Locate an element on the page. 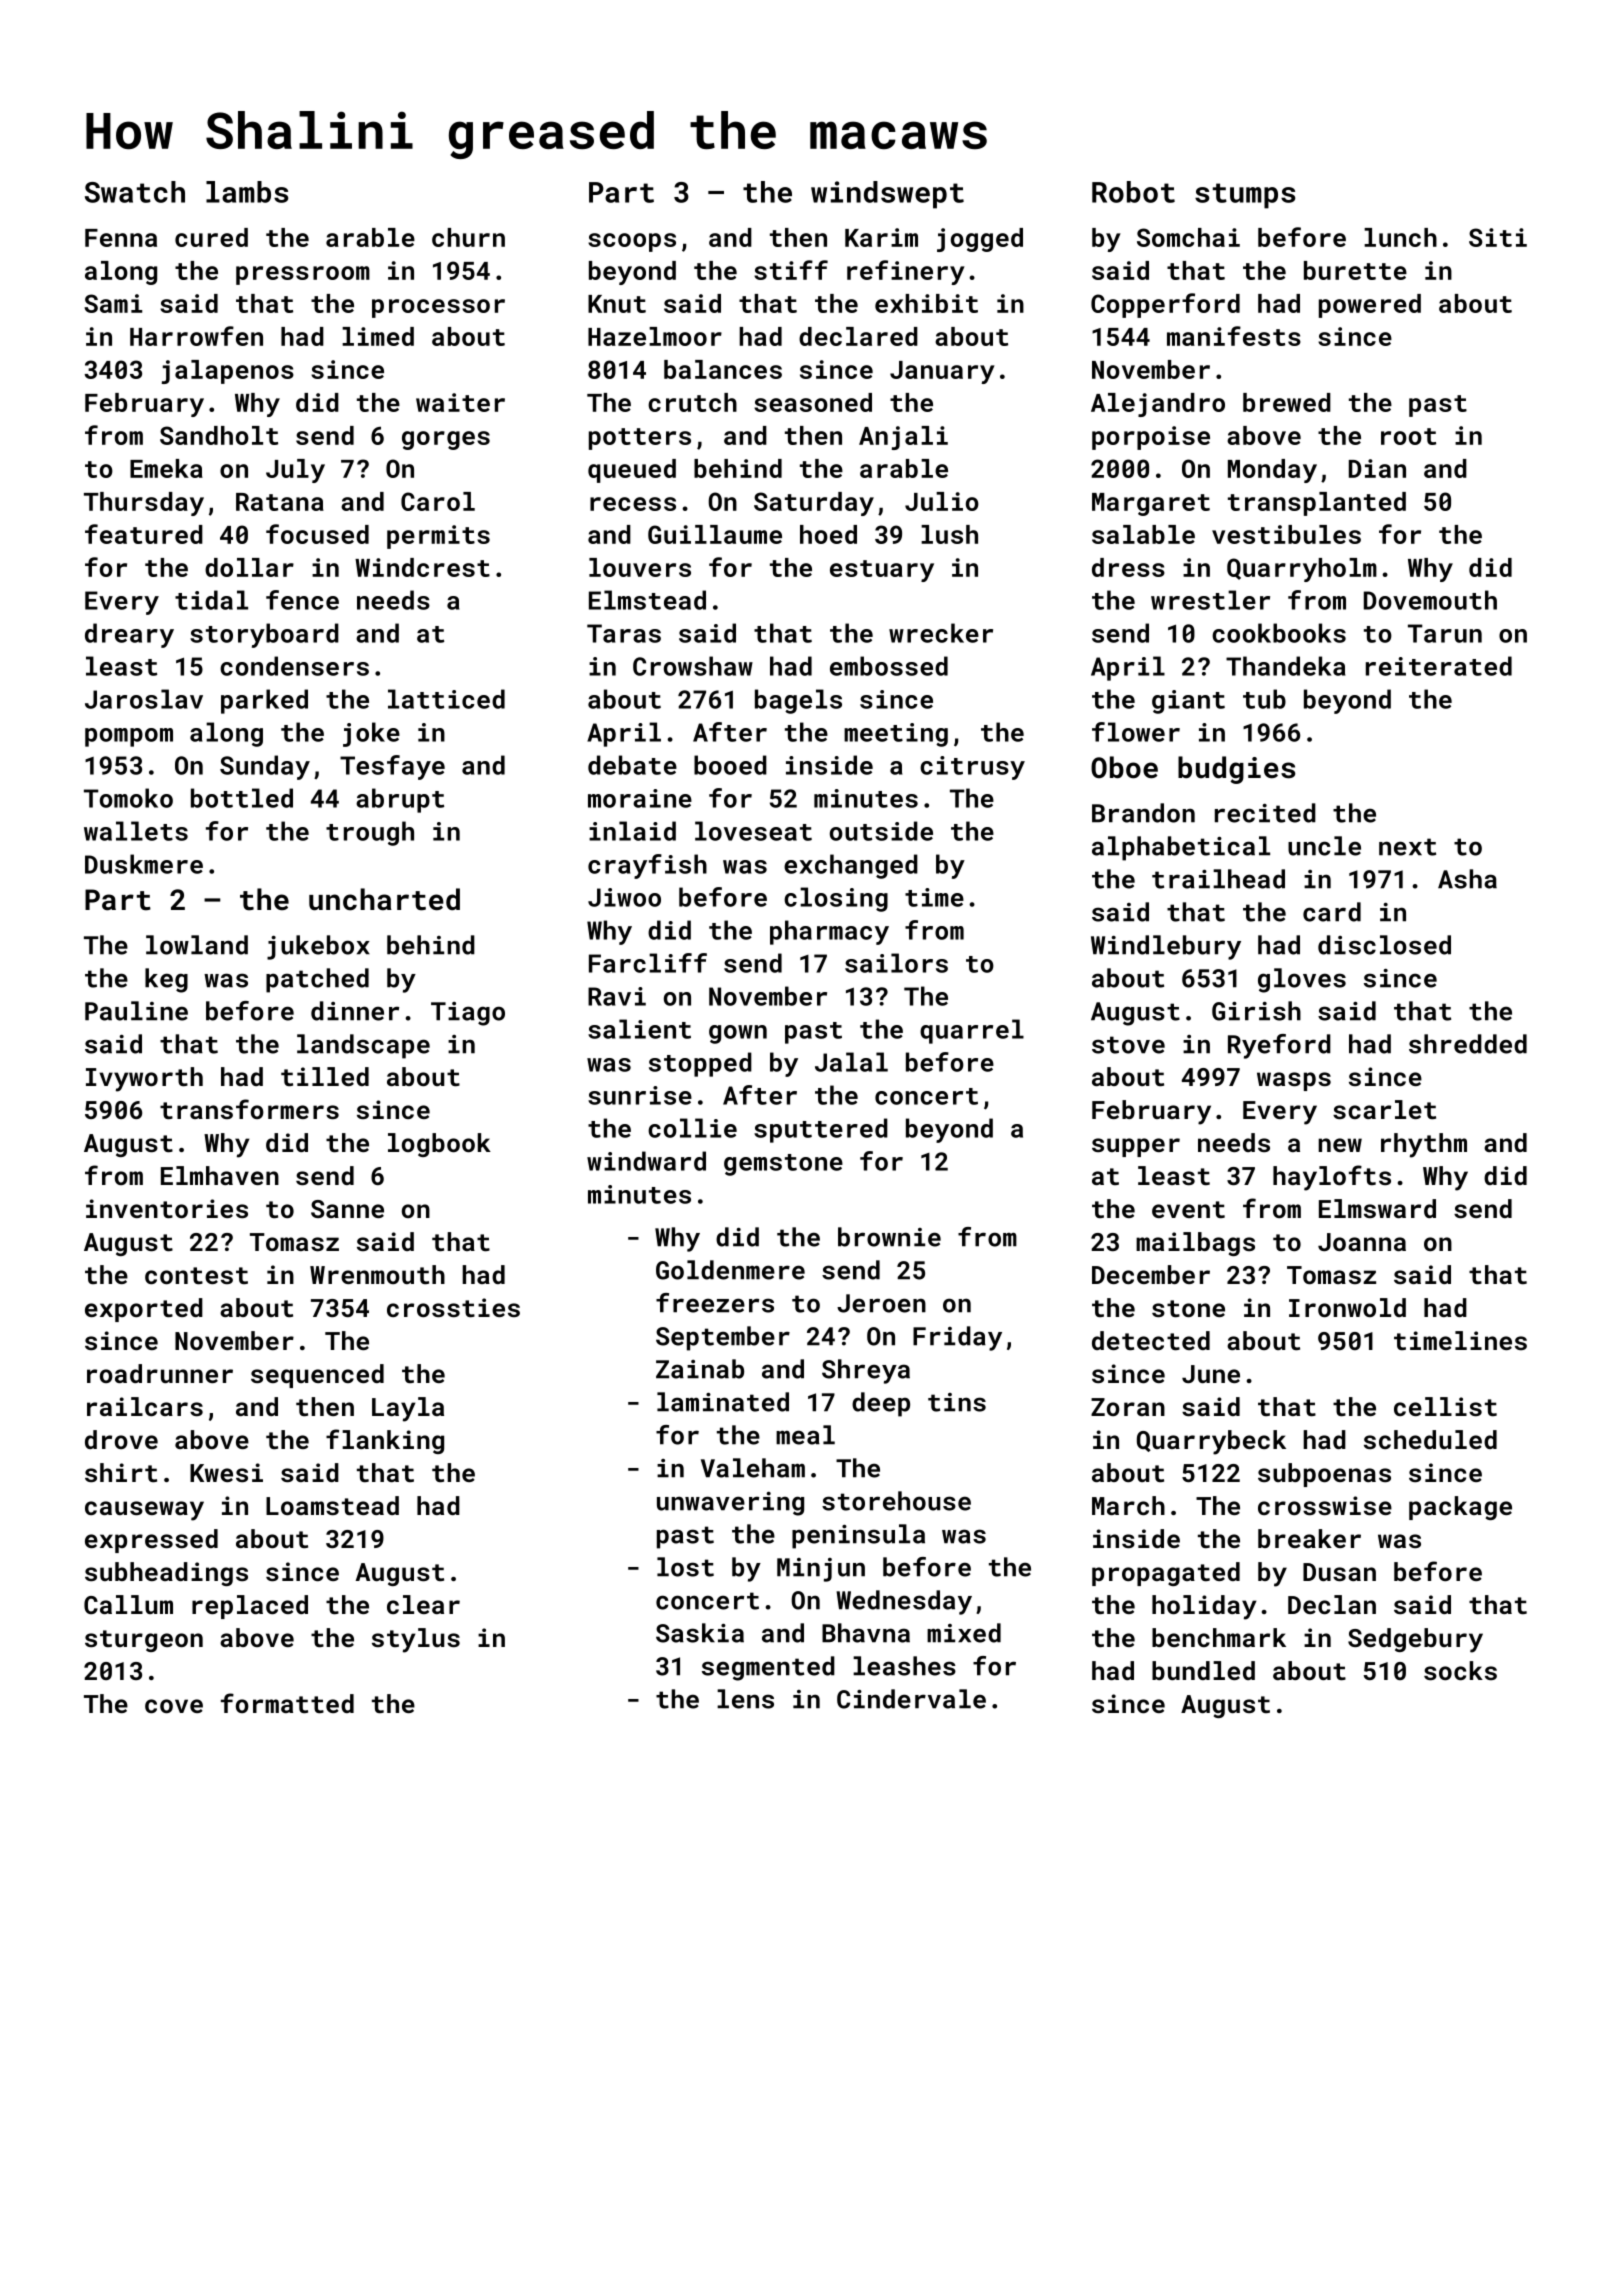 The width and height of the image is (1620, 2292). storehouse is located at coordinates (896, 1501).
